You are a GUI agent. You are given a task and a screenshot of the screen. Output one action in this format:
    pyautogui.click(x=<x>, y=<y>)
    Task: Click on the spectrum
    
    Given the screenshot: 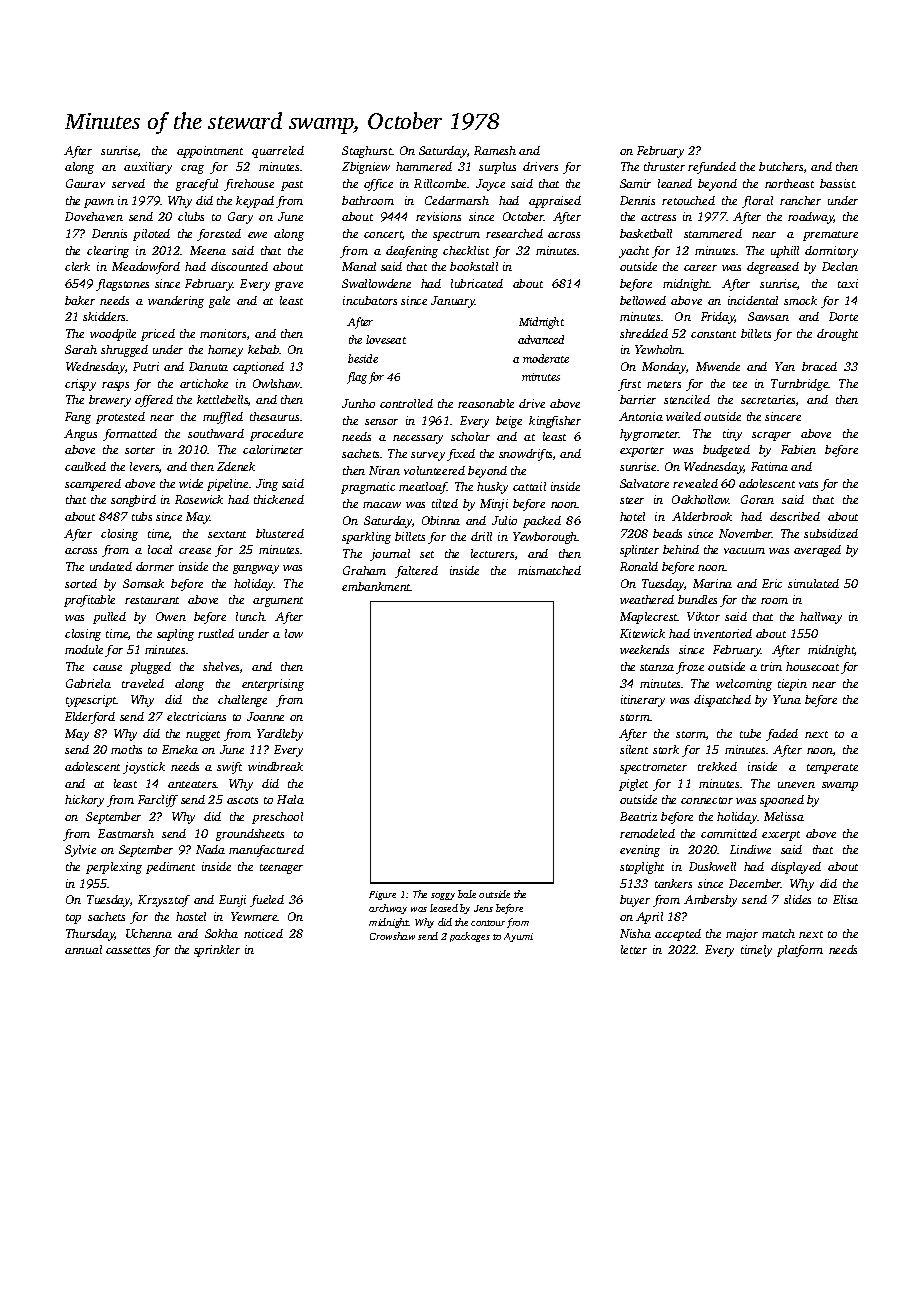 What is the action you would take?
    pyautogui.click(x=456, y=236)
